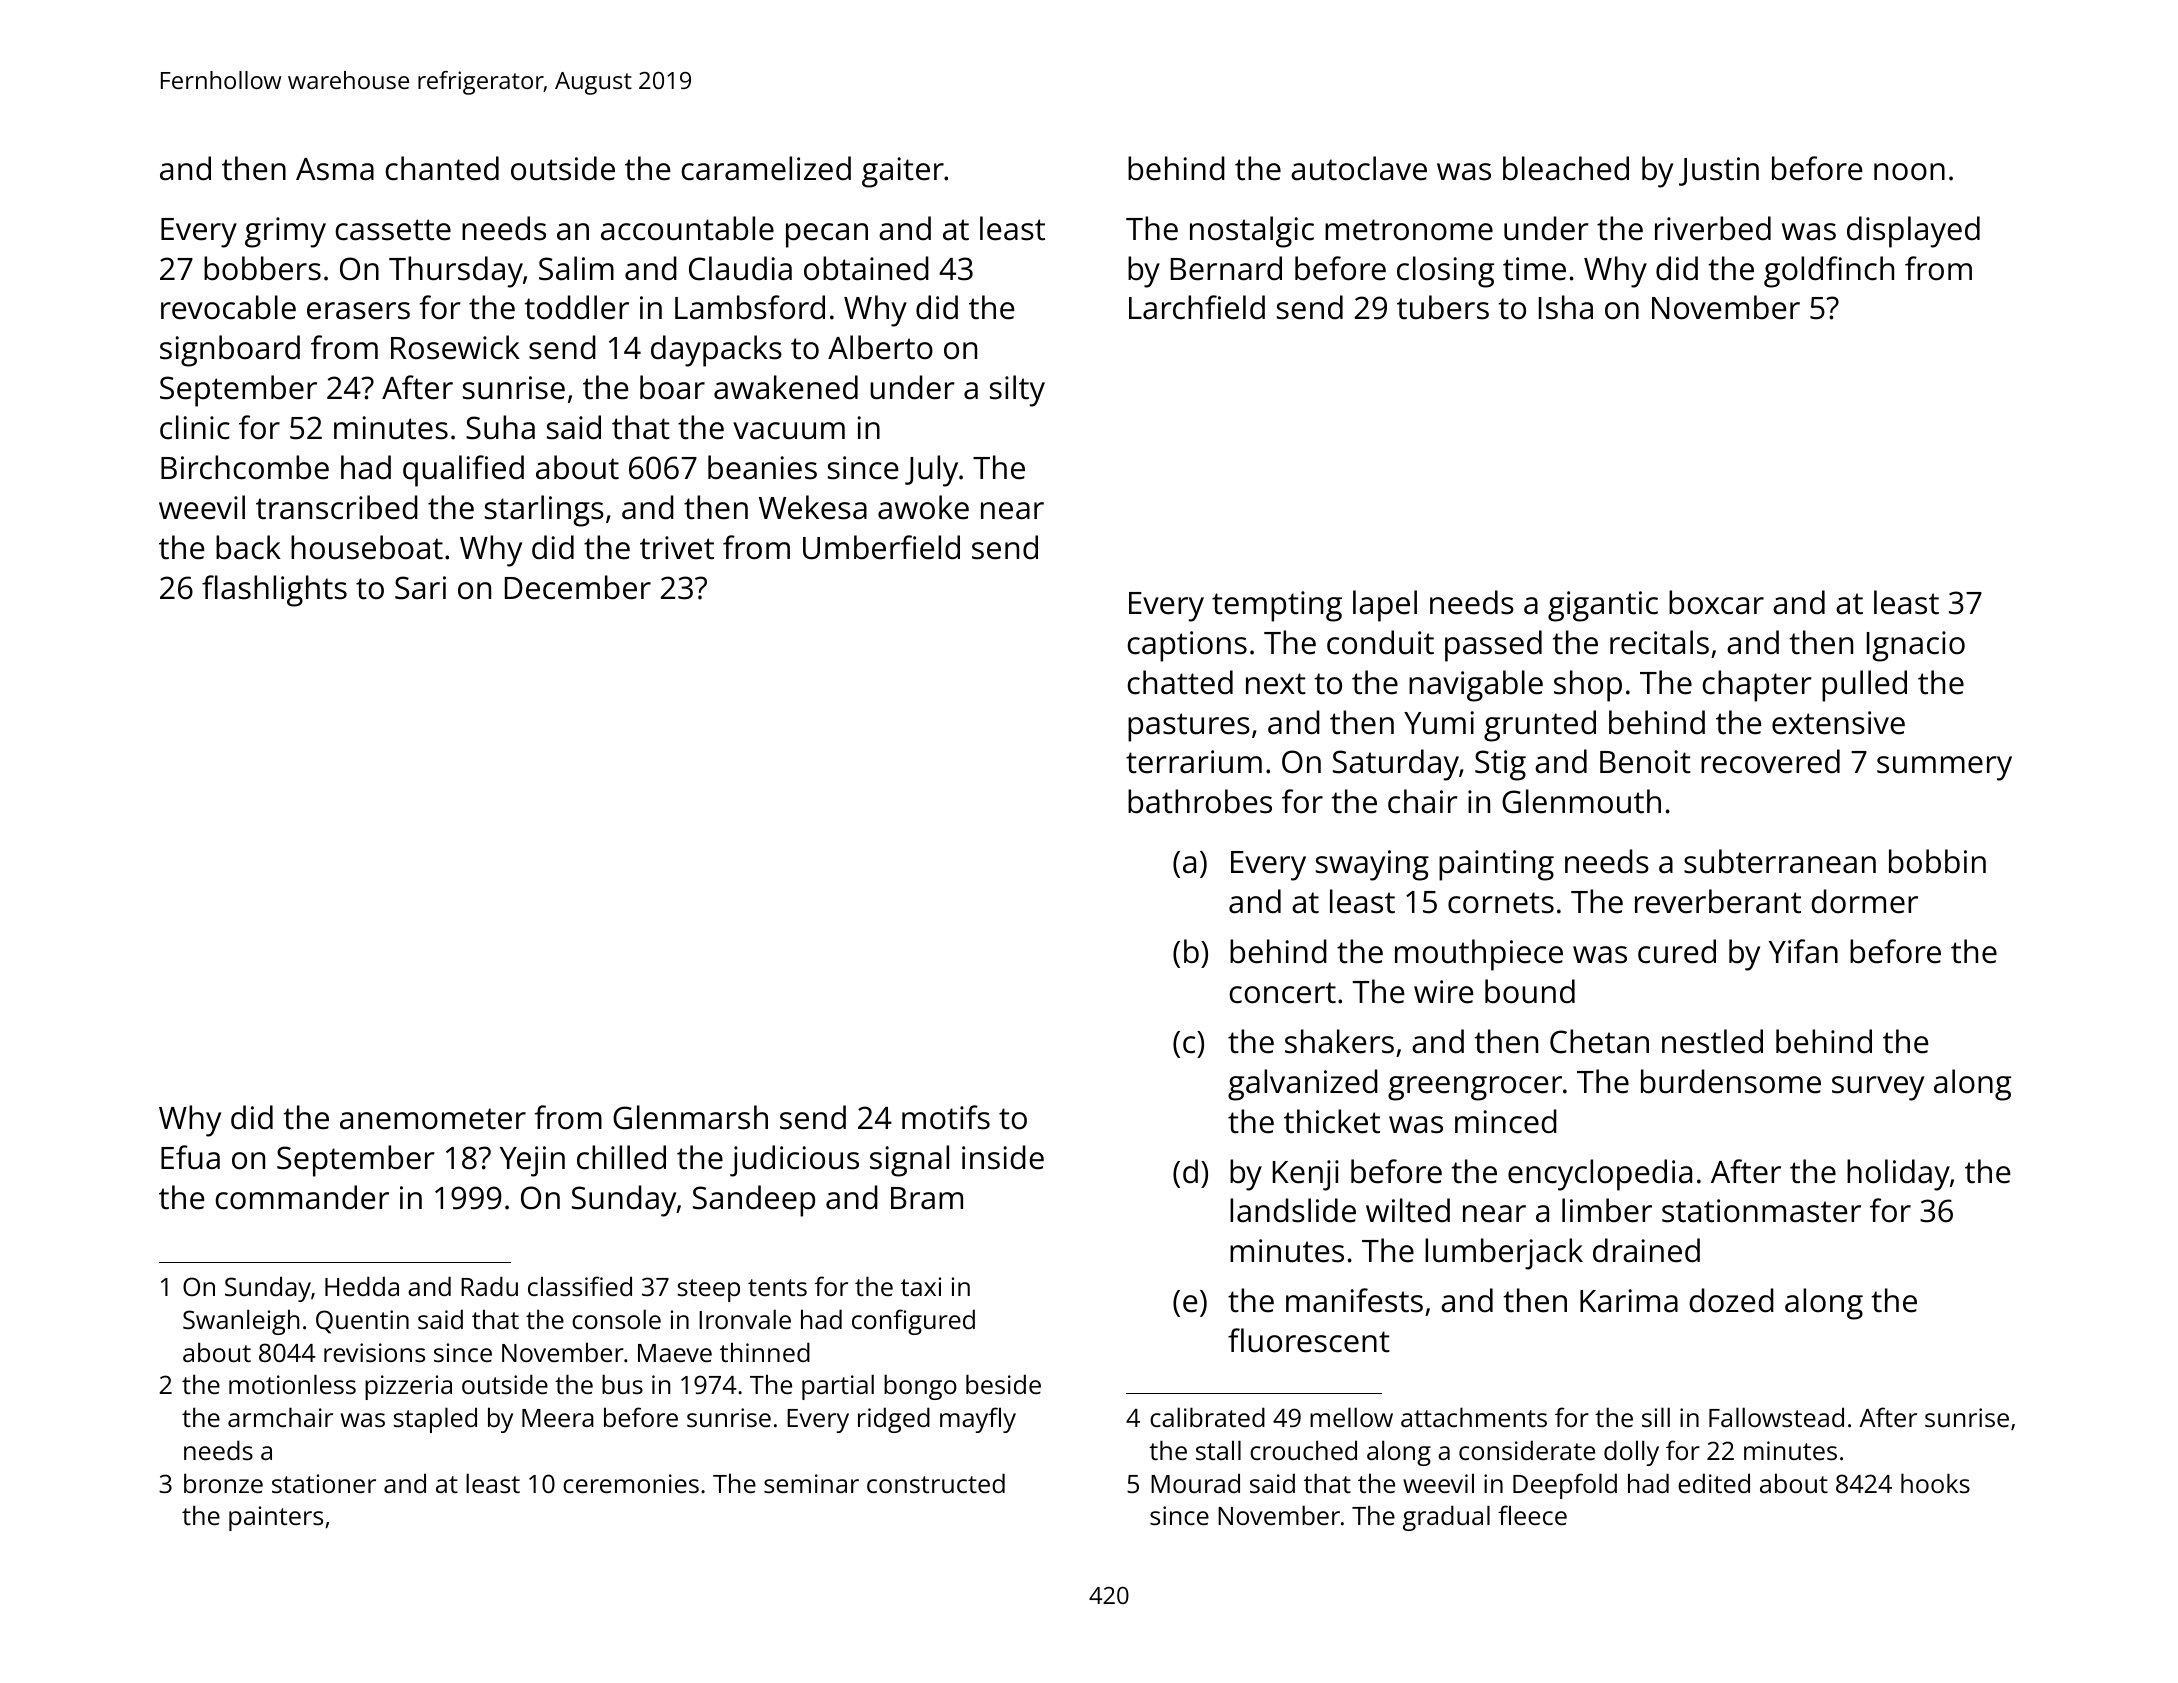 The height and width of the image is (1683, 2178). Describe the element at coordinates (1599, 1041) in the image. I see `Chetan` at that location.
